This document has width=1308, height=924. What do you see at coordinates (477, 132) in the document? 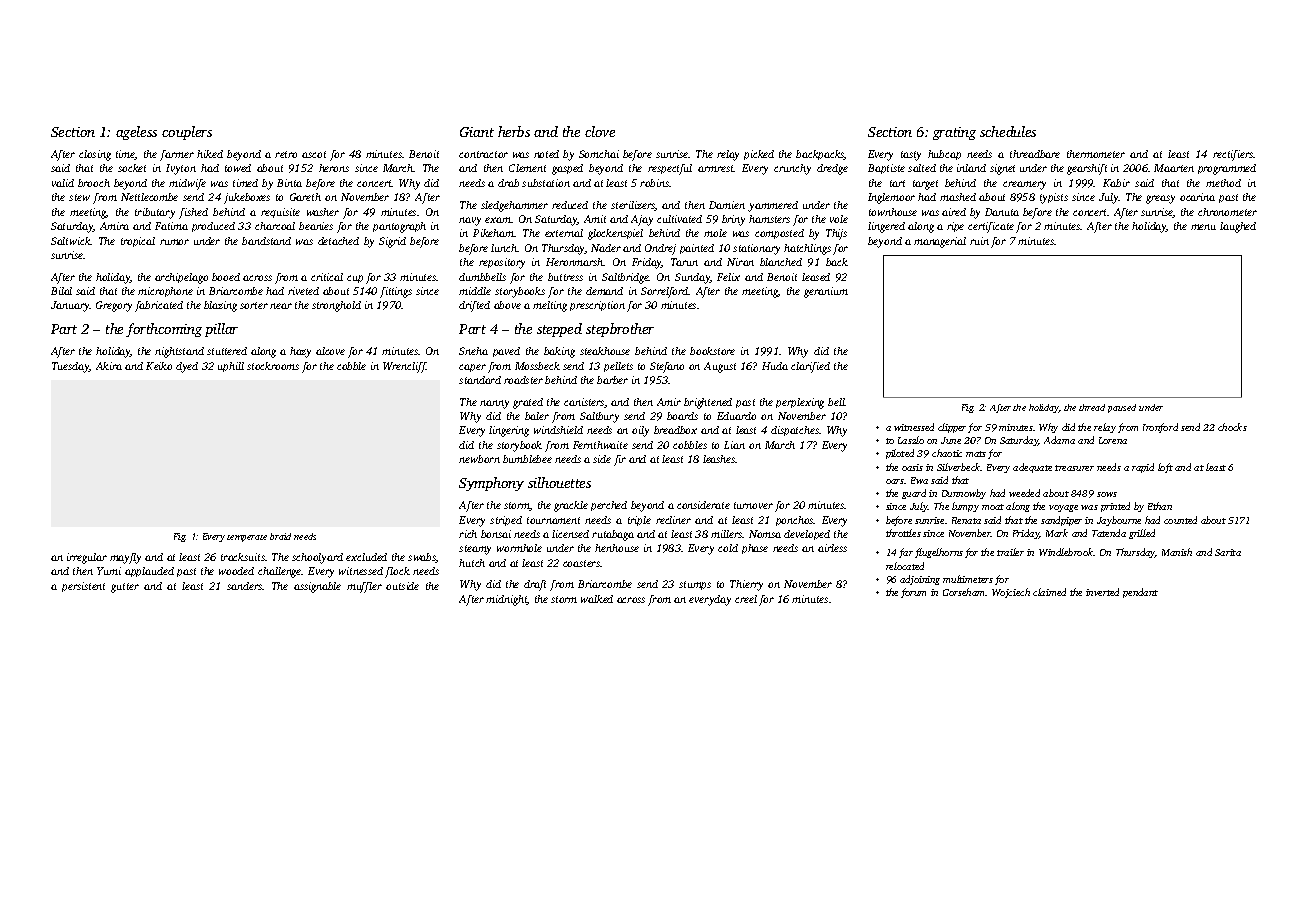
I see `Giant` at bounding box center [477, 132].
